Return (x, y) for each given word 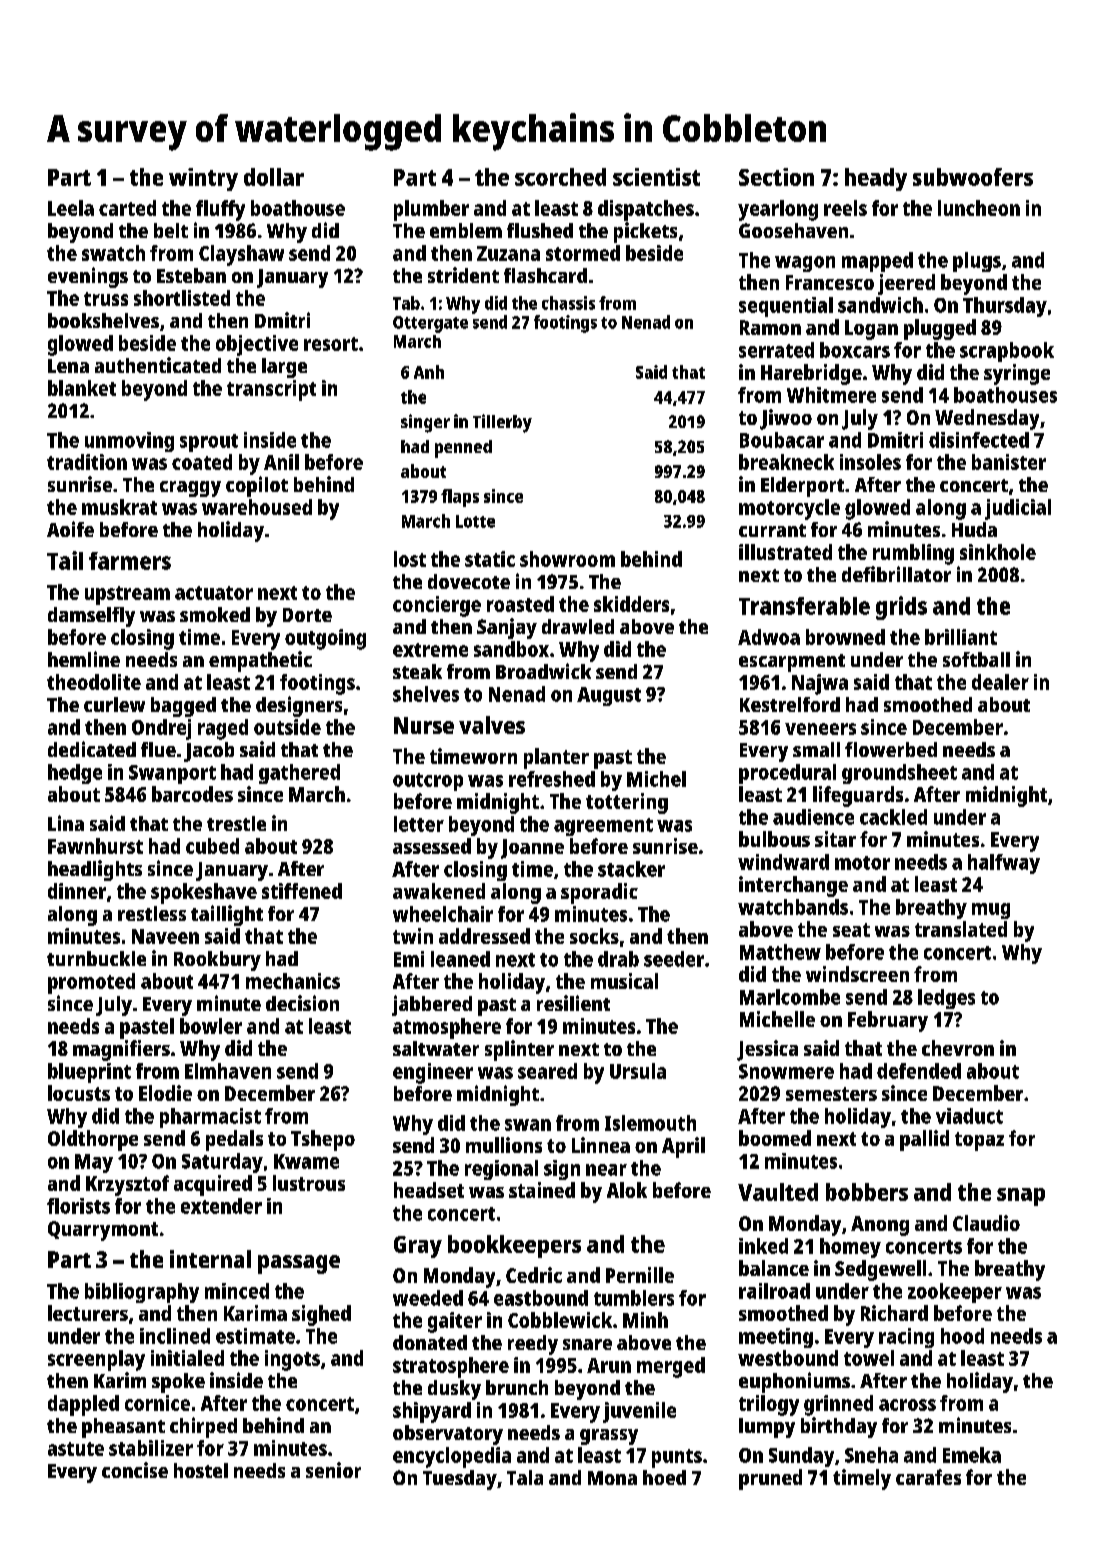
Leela (71, 208)
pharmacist (210, 1118)
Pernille (640, 1275)
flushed (540, 230)
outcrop (428, 782)
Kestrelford (790, 704)
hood (962, 1336)
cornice (157, 1403)
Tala (525, 1477)
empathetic (260, 661)
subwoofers (973, 177)
